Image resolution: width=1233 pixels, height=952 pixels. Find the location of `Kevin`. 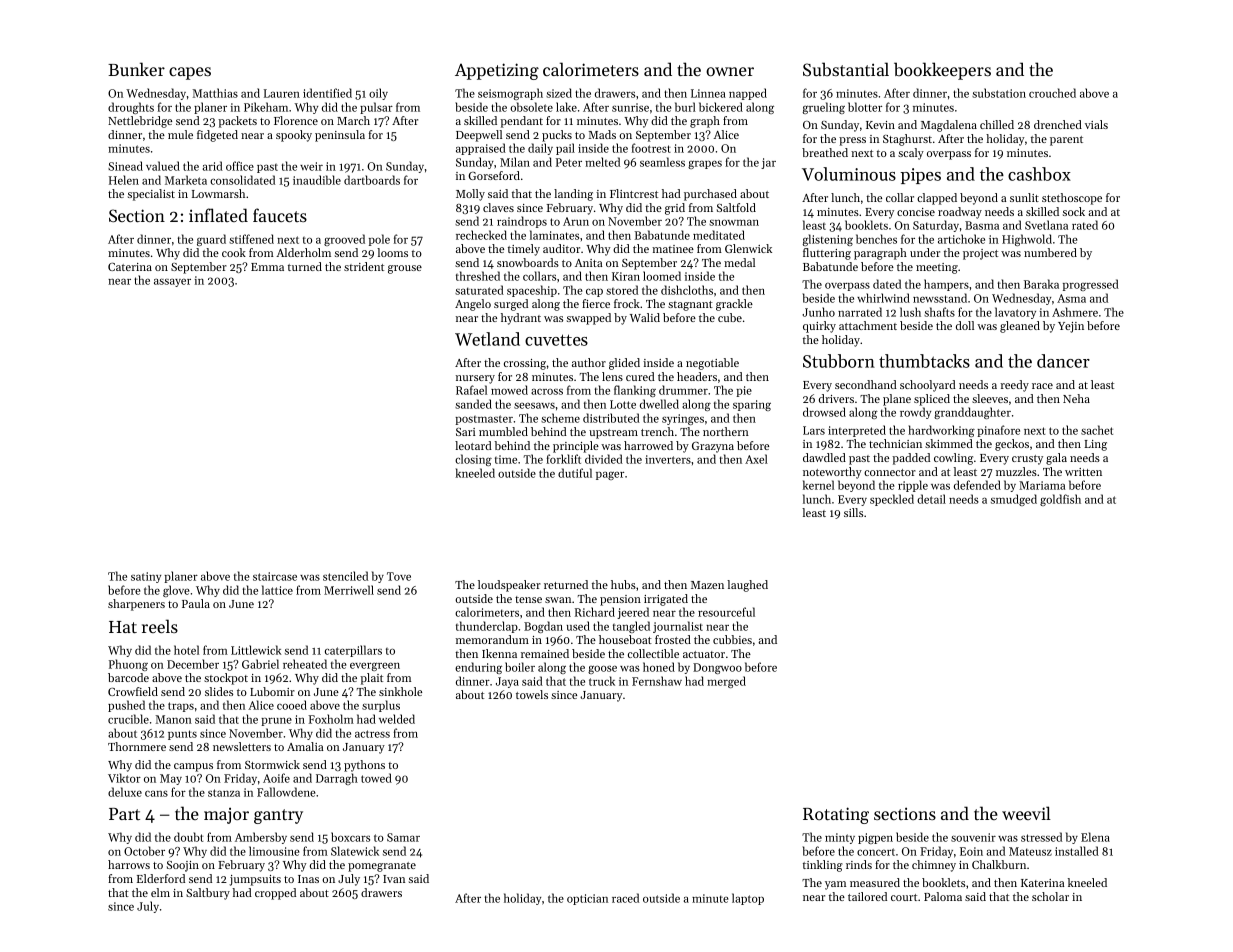

Kevin is located at coordinates (880, 125).
